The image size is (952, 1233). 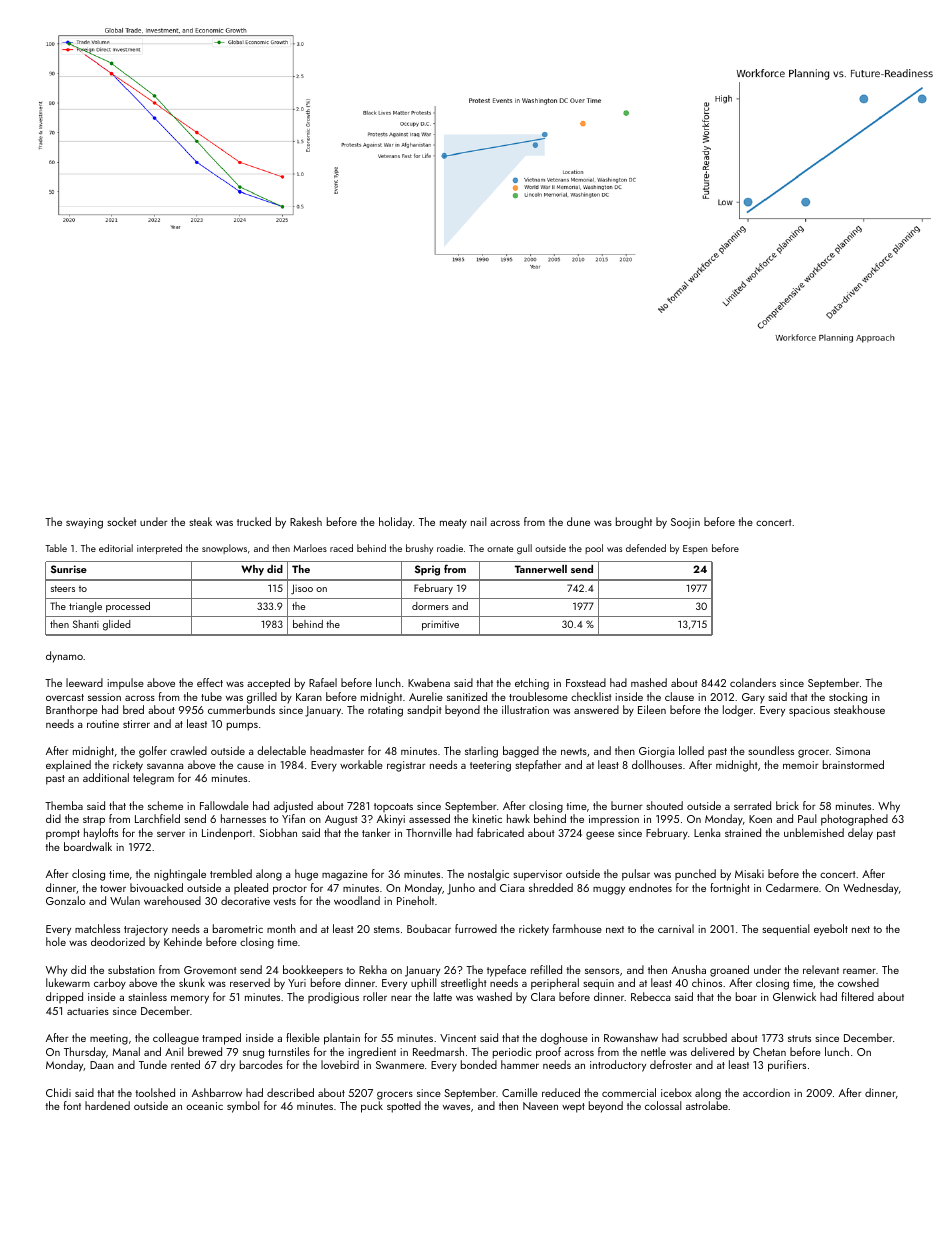 What do you see at coordinates (792, 887) in the screenshot?
I see `Cedarmere` at bounding box center [792, 887].
